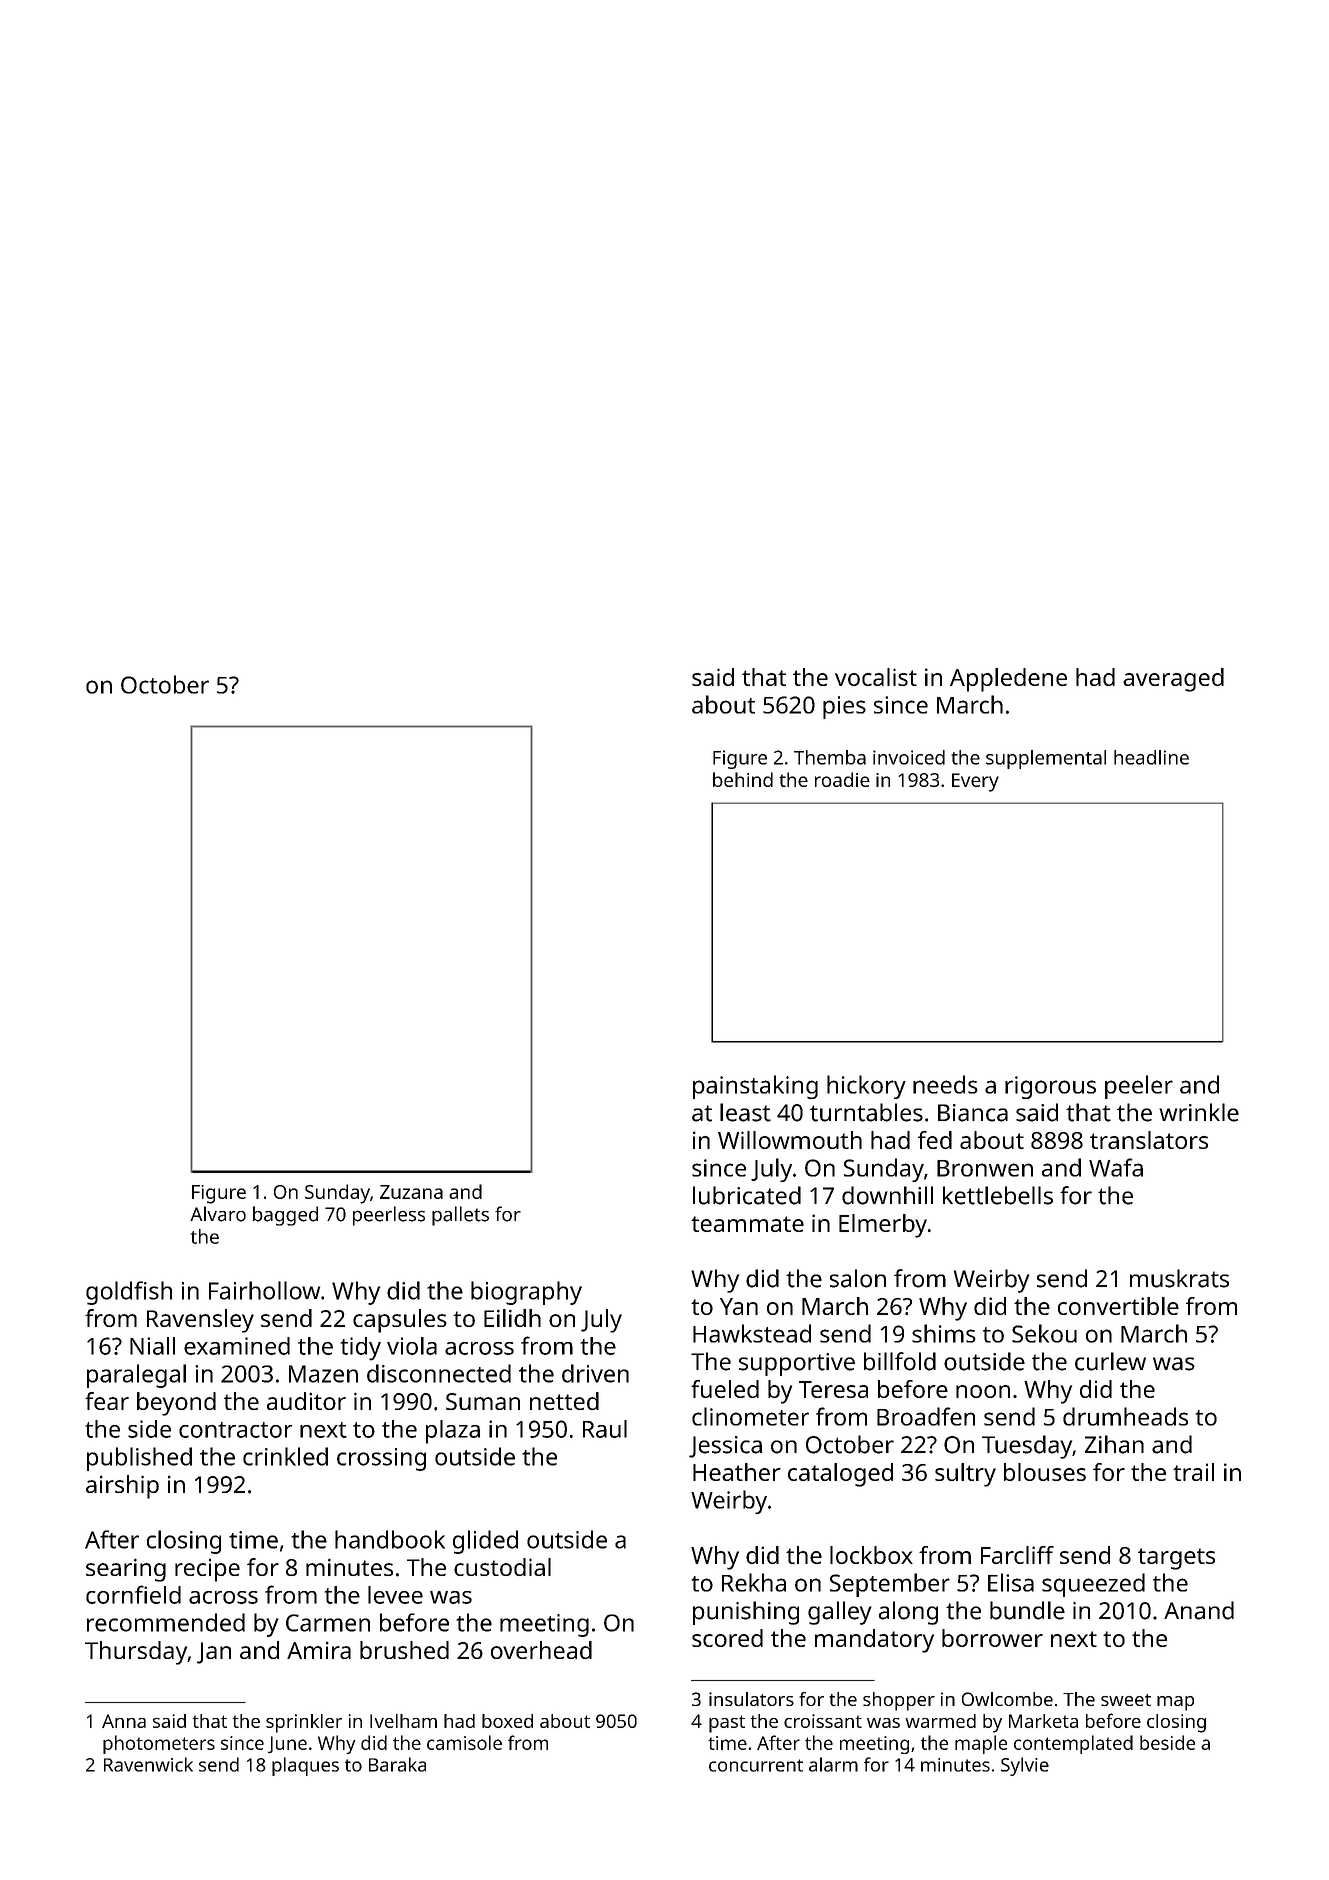  Describe the element at coordinates (743, 779) in the screenshot. I see `behind` at that location.
